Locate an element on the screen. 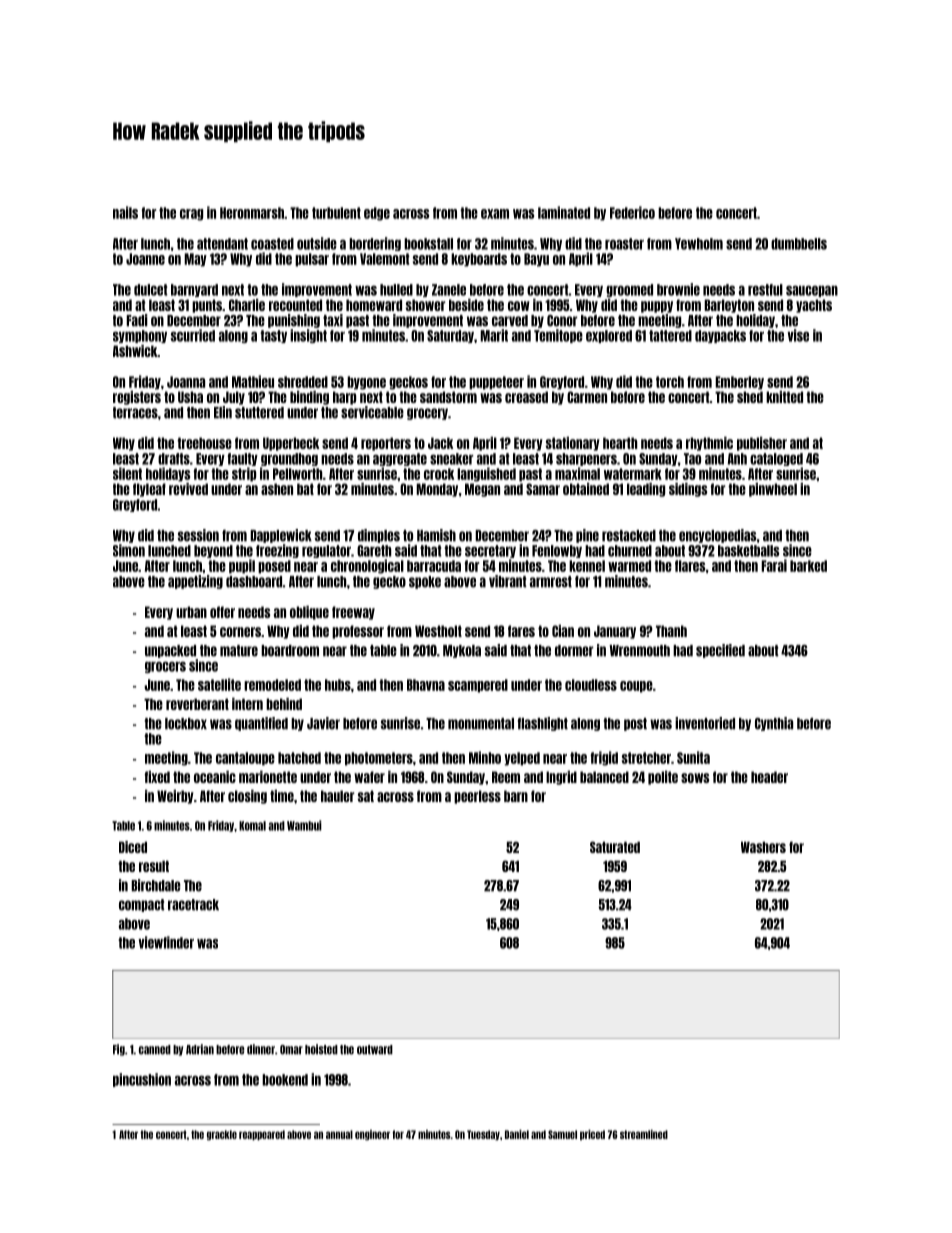 This screenshot has width=952, height=1233. Washers is located at coordinates (763, 847).
